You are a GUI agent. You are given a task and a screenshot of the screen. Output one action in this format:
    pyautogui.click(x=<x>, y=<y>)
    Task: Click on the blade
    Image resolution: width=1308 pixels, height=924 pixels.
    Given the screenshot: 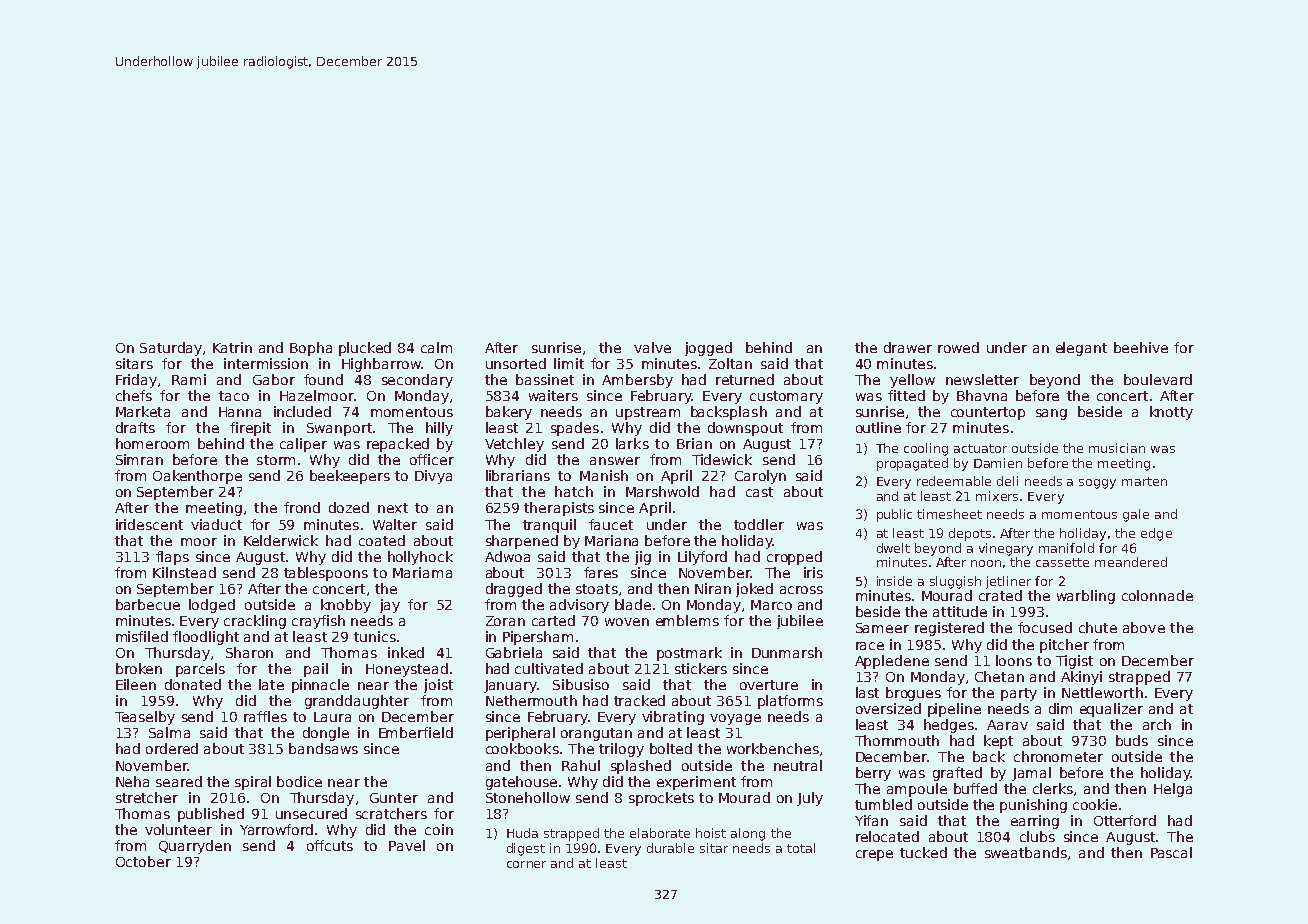 What is the action you would take?
    pyautogui.click(x=633, y=604)
